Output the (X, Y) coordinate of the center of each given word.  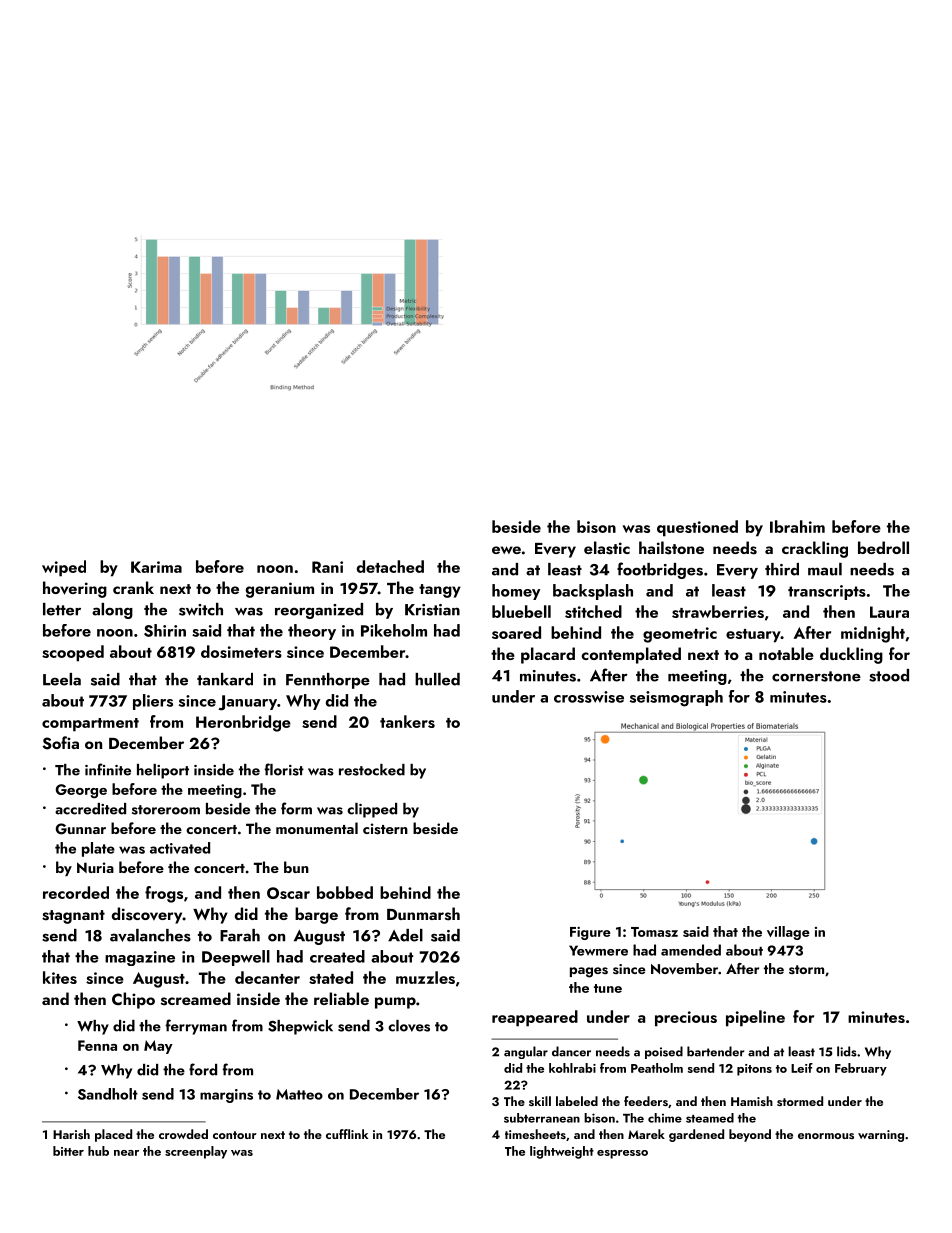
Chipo (133, 1000)
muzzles (425, 977)
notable (786, 653)
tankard (225, 679)
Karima (156, 567)
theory (312, 632)
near (126, 1153)
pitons (754, 1070)
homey (516, 592)
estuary (753, 636)
